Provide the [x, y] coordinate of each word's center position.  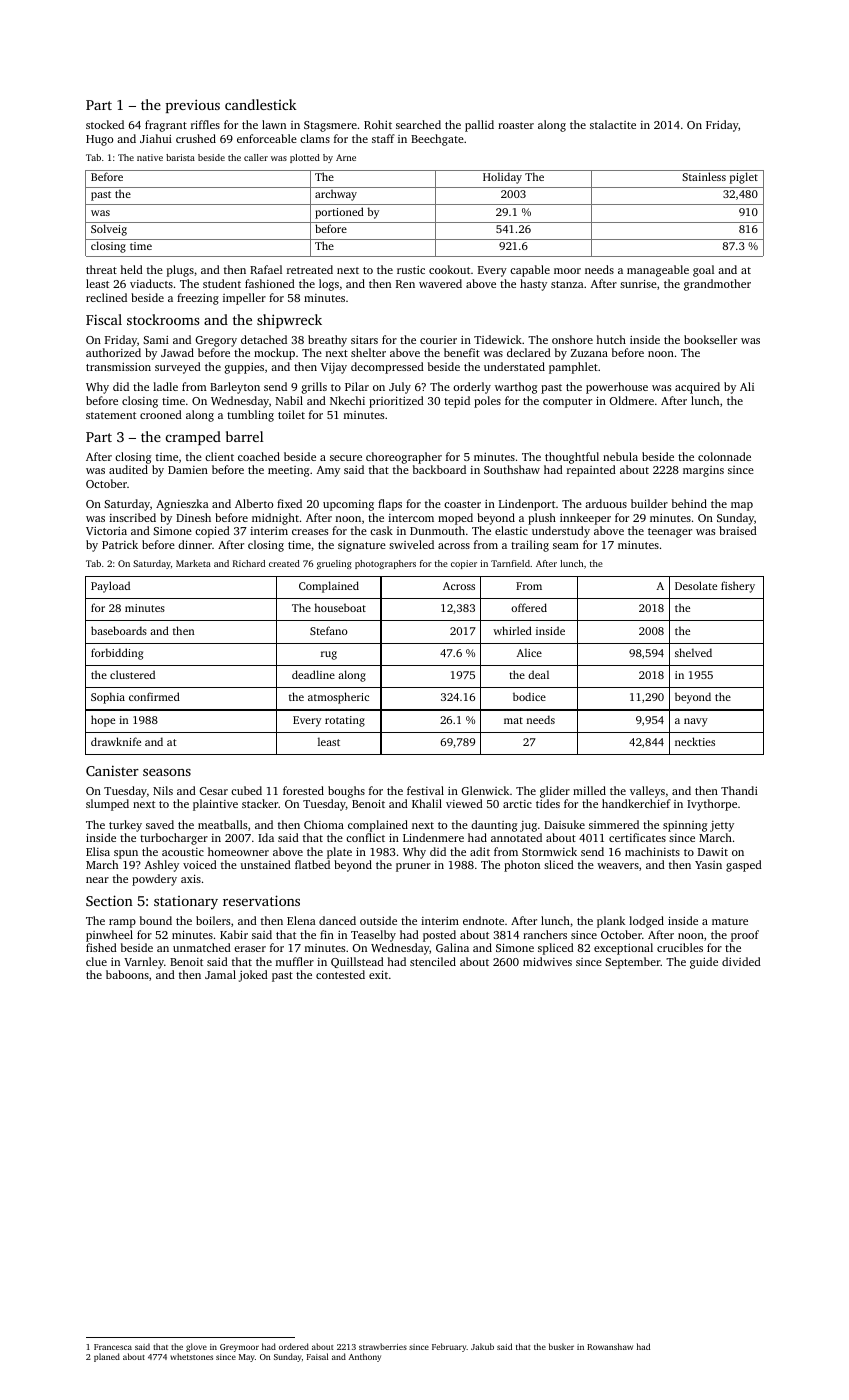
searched [418, 124]
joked [253, 976]
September [633, 963]
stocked [105, 124]
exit [378, 974]
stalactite [613, 124]
